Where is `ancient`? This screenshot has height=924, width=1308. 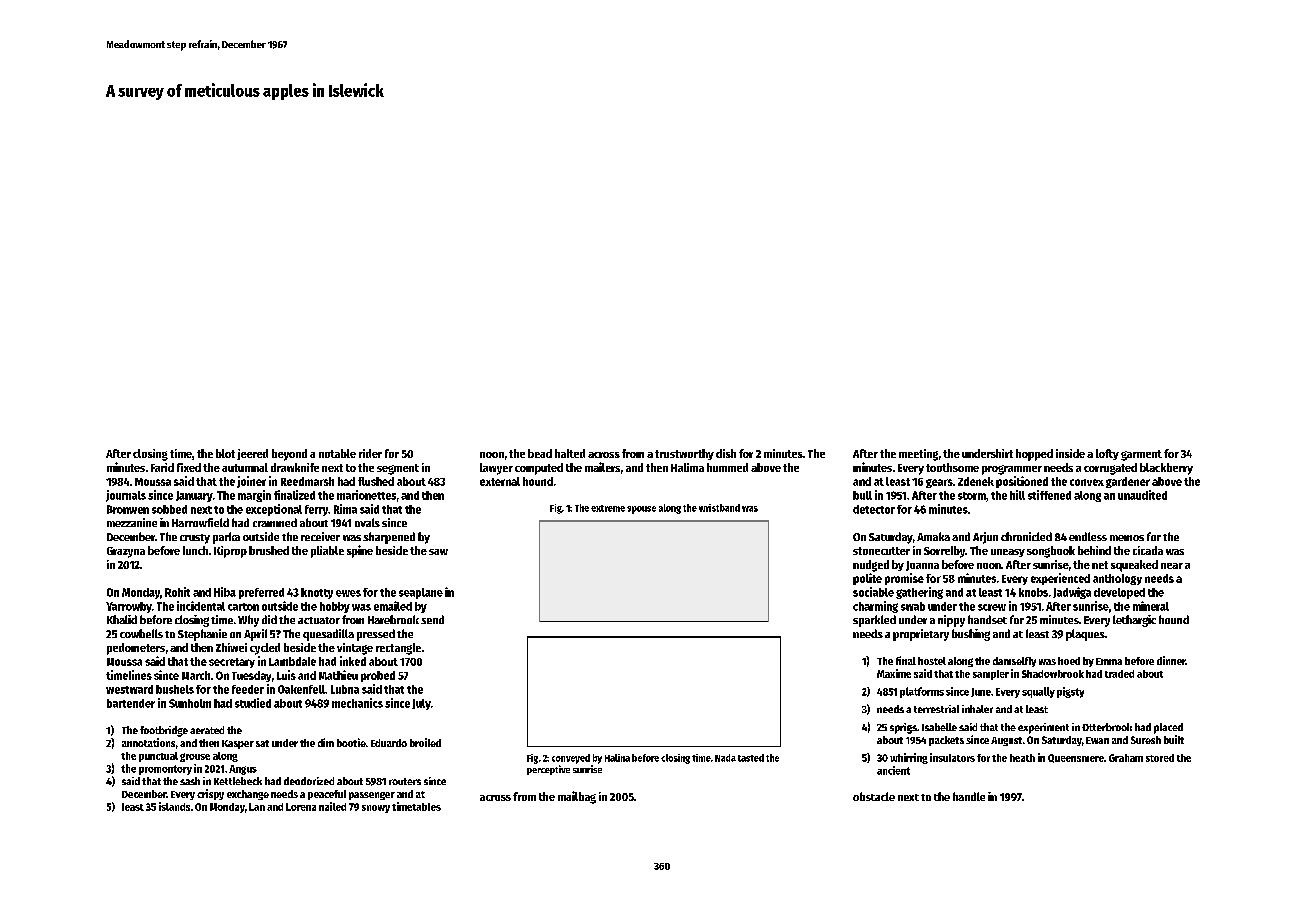
ancient is located at coordinates (893, 770).
